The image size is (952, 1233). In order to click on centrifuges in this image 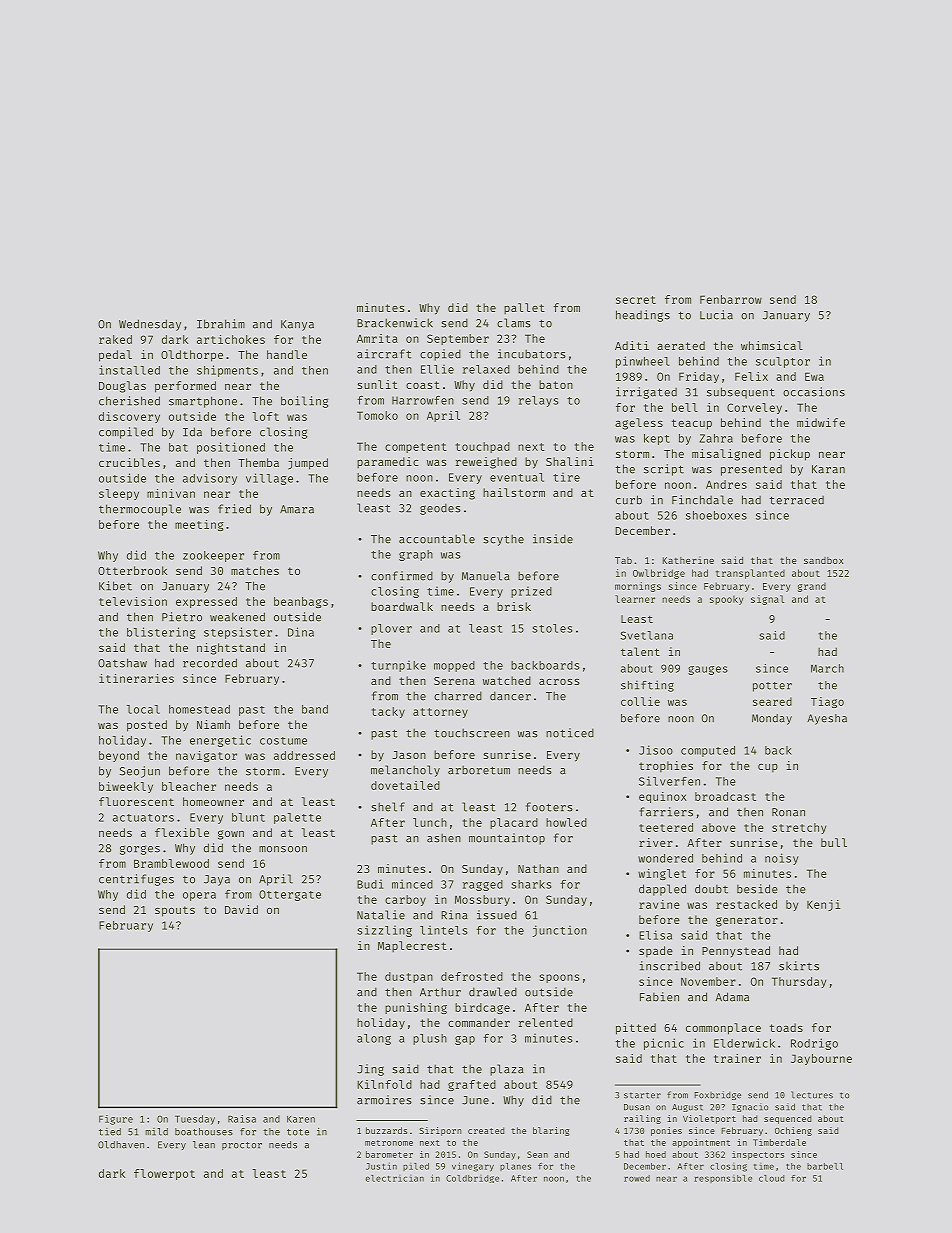, I will do `click(136, 880)`.
